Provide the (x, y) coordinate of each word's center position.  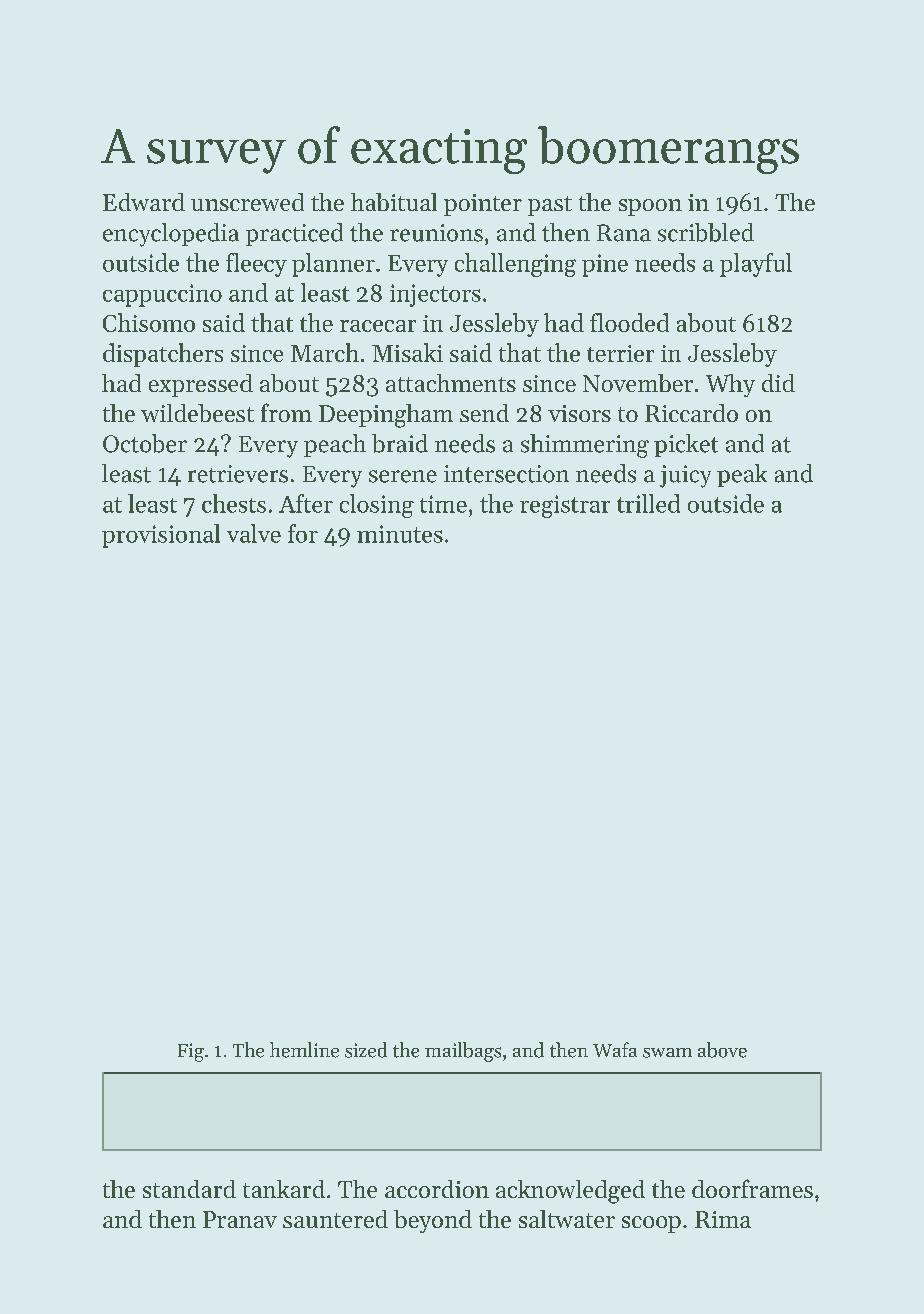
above (722, 1050)
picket (686, 445)
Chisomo (149, 322)
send (484, 413)
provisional (161, 536)
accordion (437, 1189)
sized (366, 1050)
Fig (191, 1052)
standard (189, 1189)
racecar (378, 326)
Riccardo (691, 413)
